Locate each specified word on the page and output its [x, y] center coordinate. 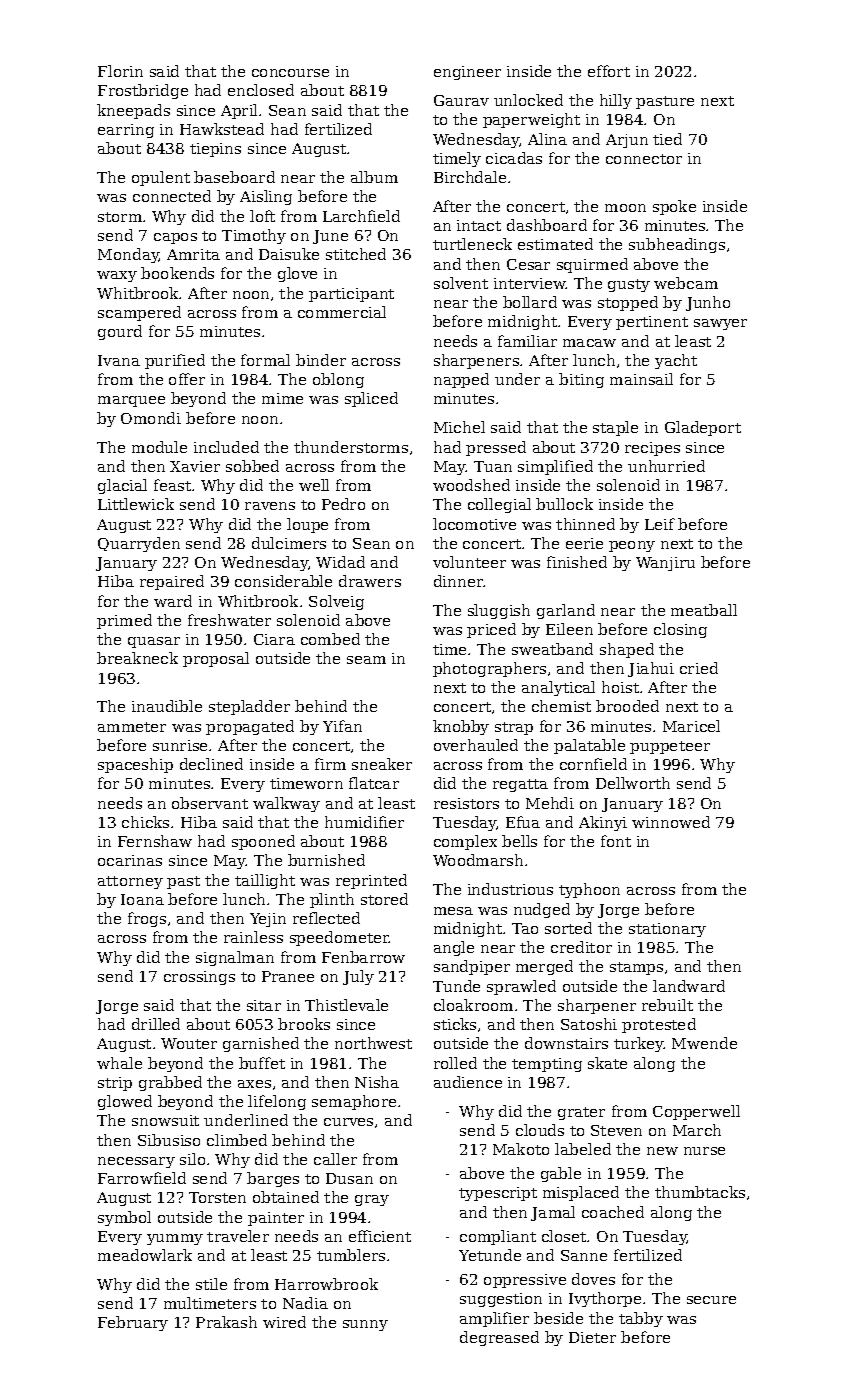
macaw [589, 343]
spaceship [135, 765]
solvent [461, 283]
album [374, 177]
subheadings [677, 245]
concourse [290, 73]
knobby [461, 727]
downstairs [566, 1043]
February [133, 1323]
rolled [455, 1063]
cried [699, 668]
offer [187, 379]
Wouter [189, 1043]
